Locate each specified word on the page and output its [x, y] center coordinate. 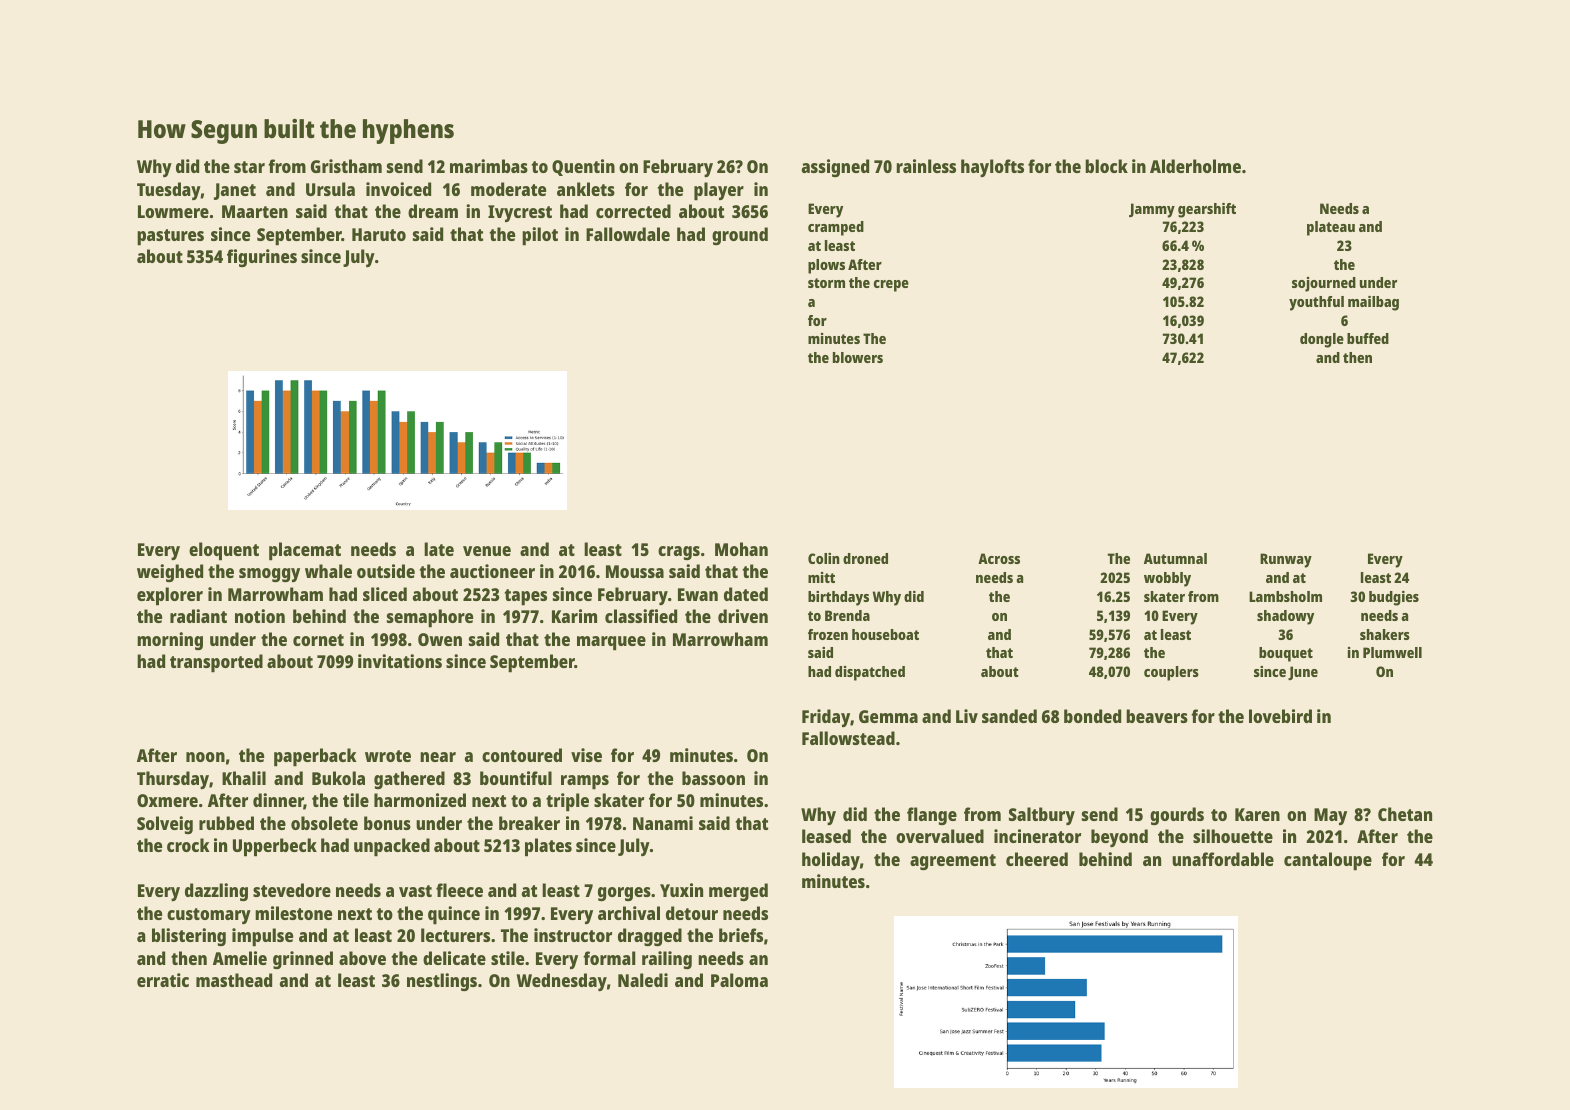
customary [209, 916]
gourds [1177, 816]
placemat [305, 551]
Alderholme [1195, 166]
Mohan [741, 549]
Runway [1286, 560]
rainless [926, 166]
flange [932, 816]
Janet [235, 191]
